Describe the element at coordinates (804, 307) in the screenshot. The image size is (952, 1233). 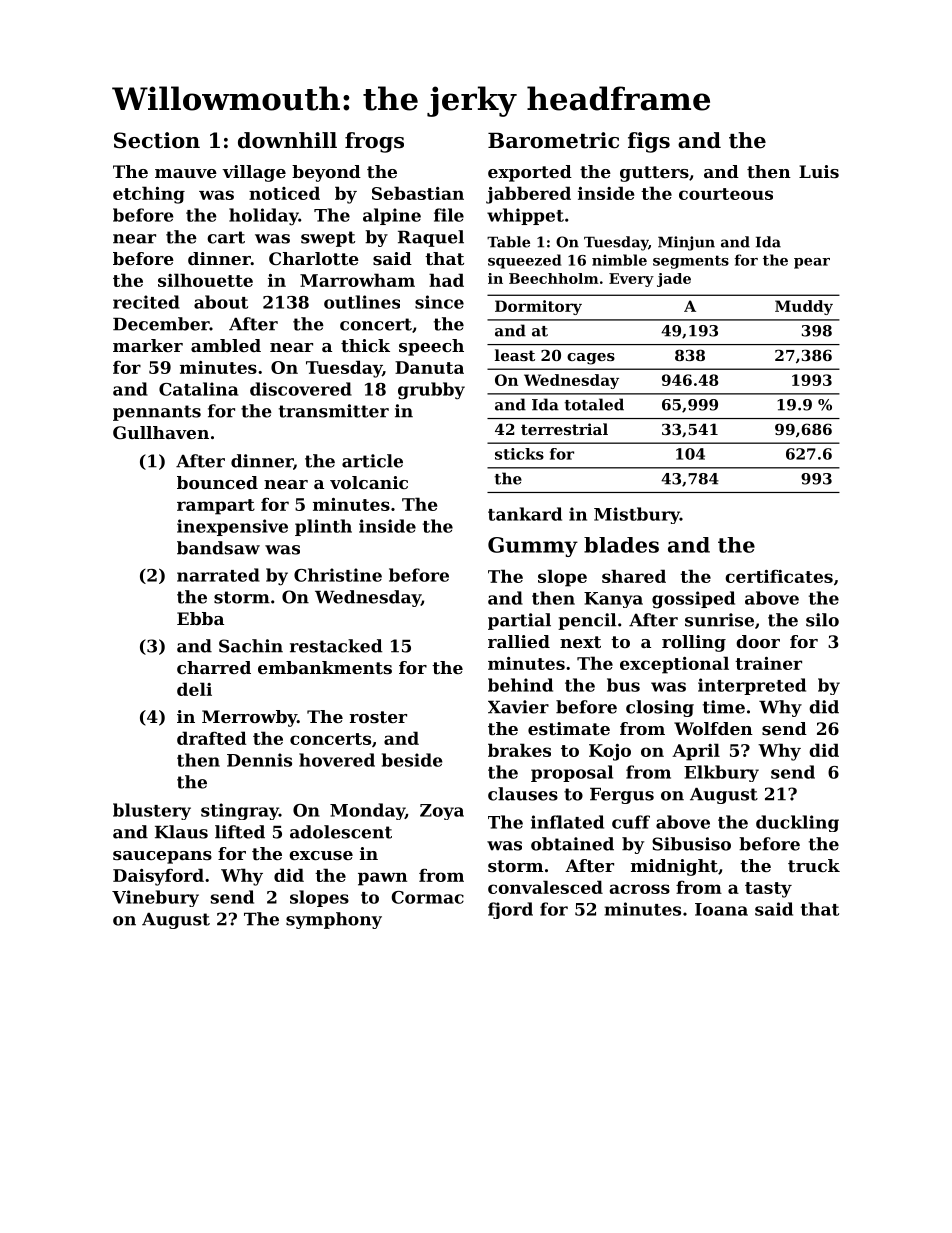
I see `Muddy` at that location.
